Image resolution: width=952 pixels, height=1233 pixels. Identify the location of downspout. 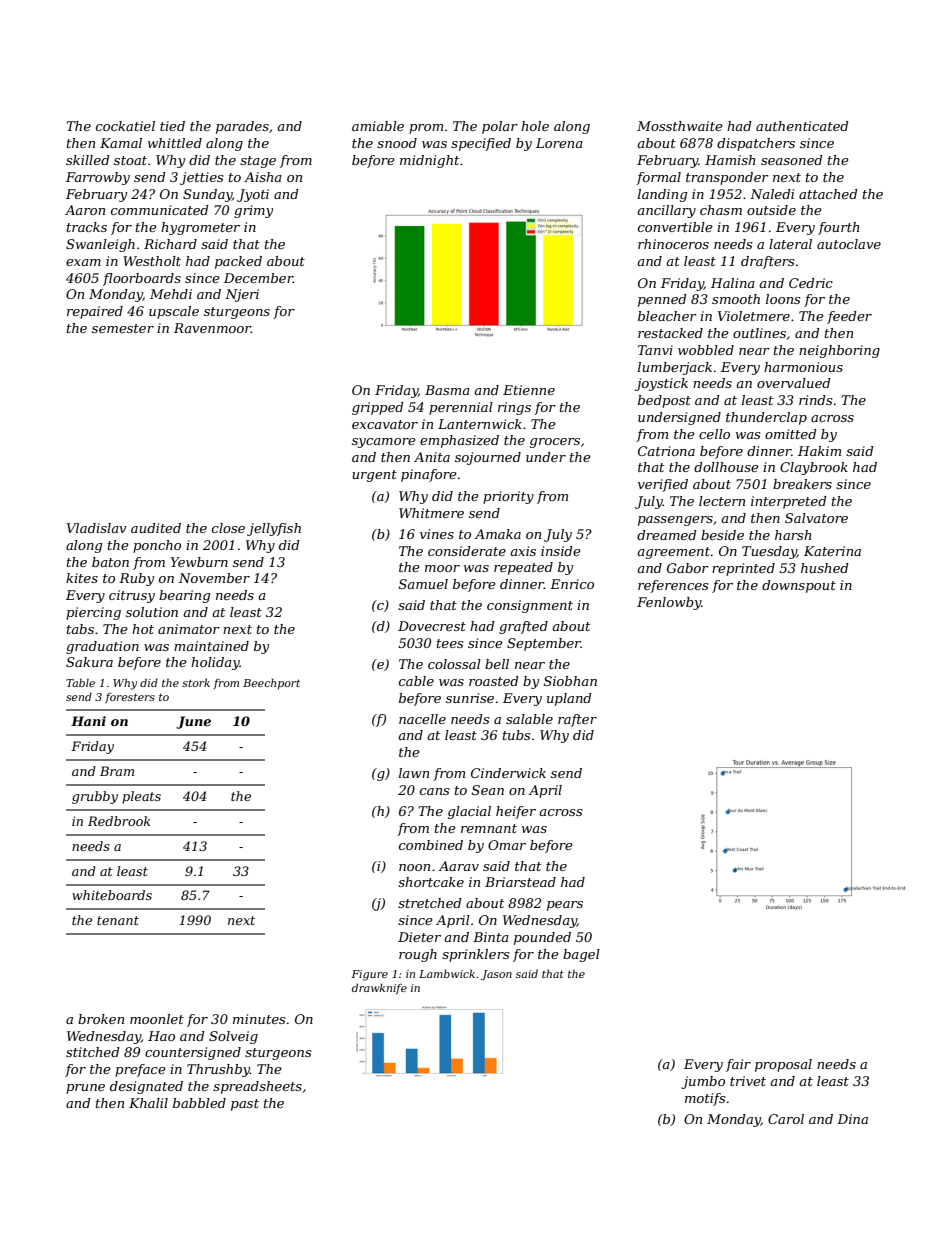
(799, 586).
